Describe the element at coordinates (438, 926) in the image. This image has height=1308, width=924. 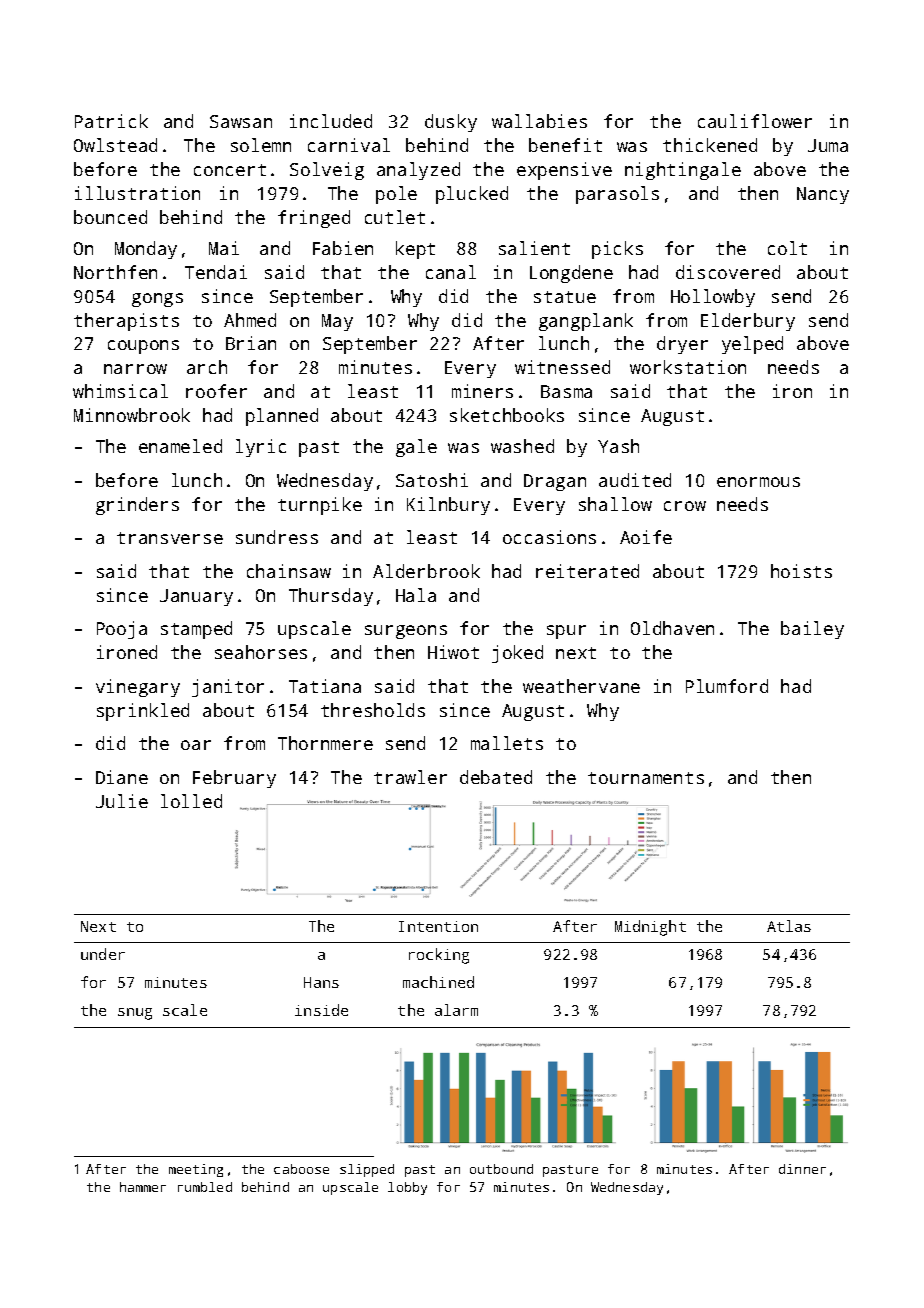
I see `Intention` at that location.
